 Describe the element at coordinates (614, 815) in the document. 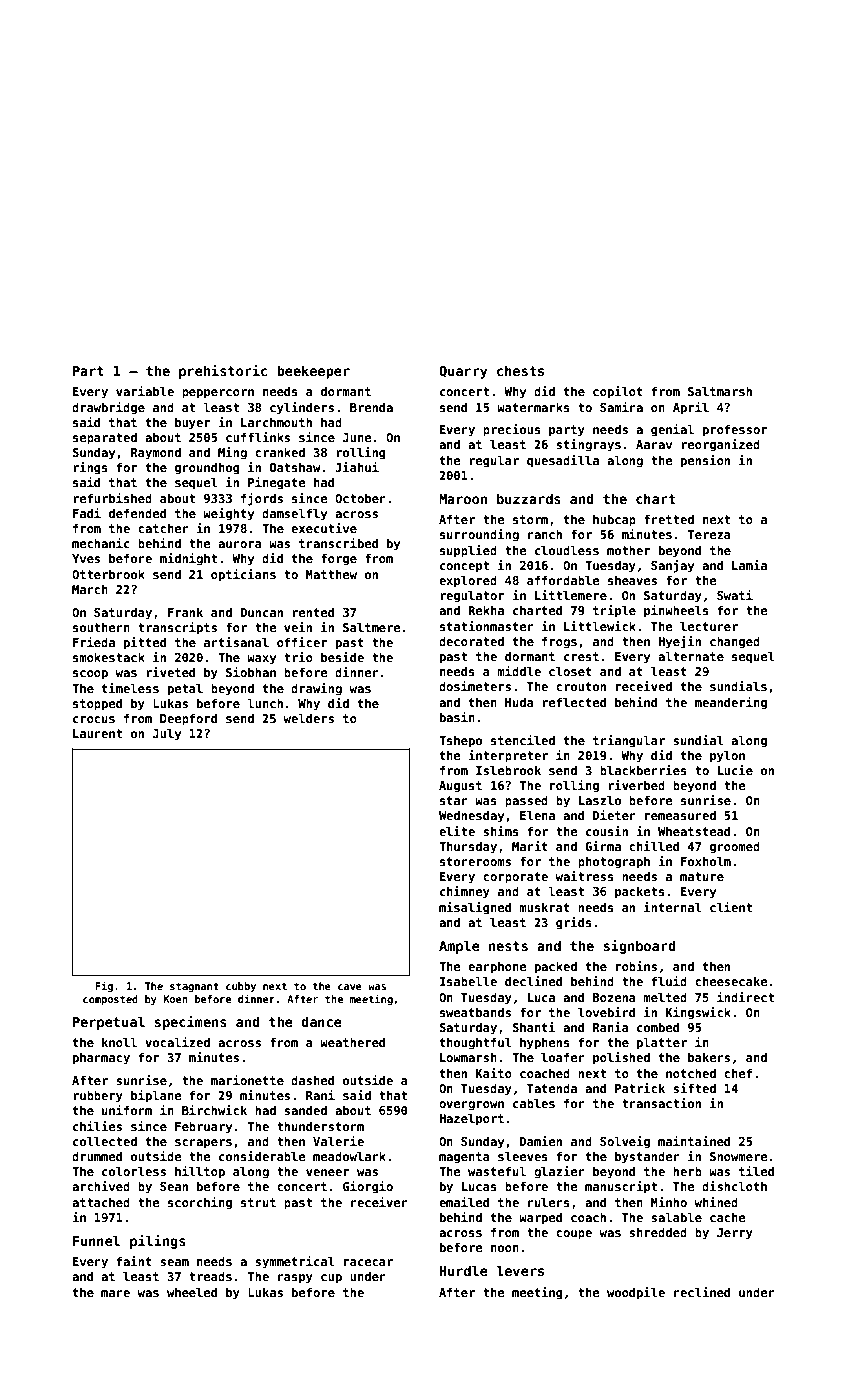

I see `Dieter` at that location.
